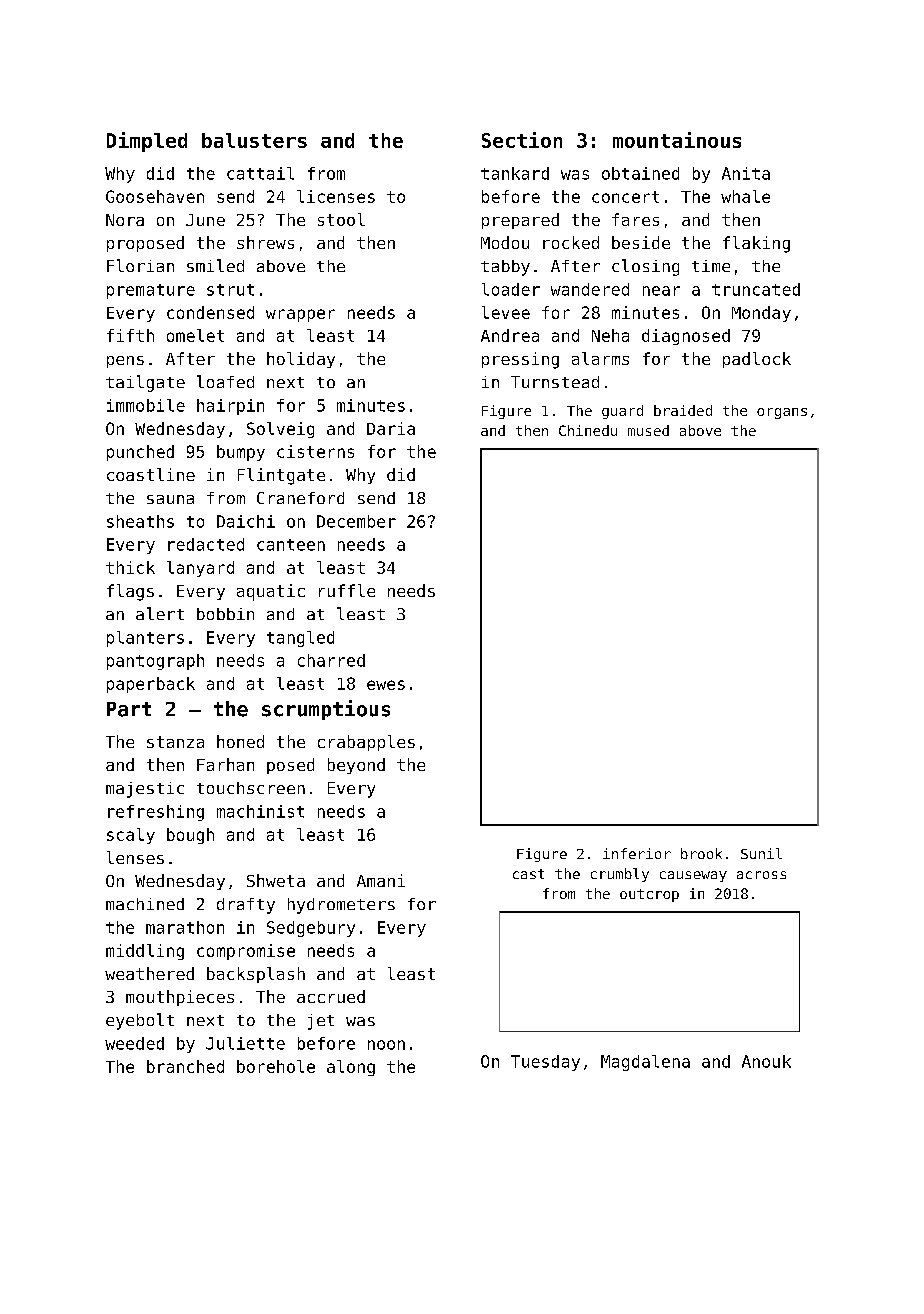  Describe the element at coordinates (545, 1063) in the page. I see `Tuesday` at that location.
